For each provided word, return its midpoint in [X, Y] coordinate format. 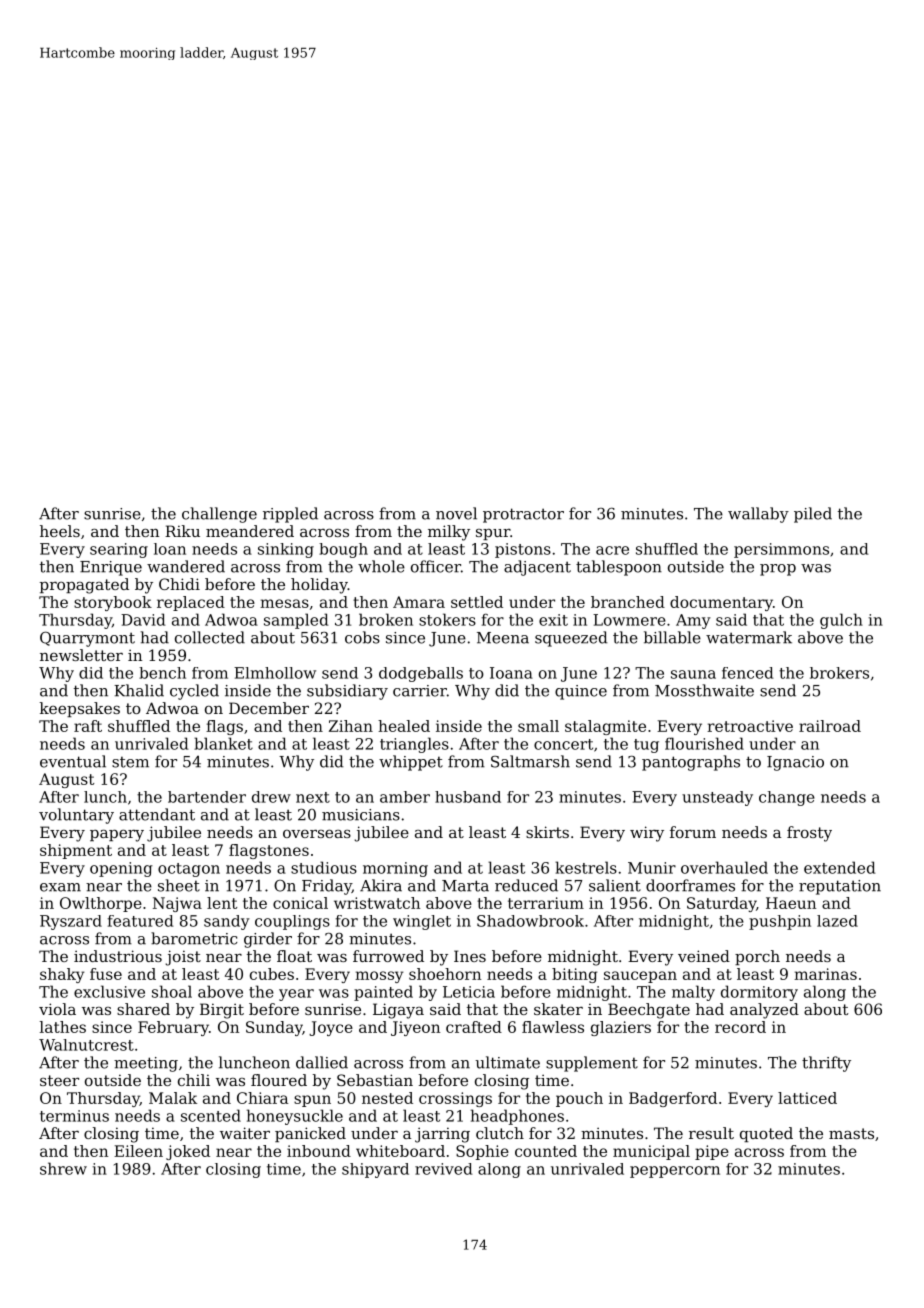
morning [395, 869]
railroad [830, 726]
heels [60, 531]
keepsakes [80, 709]
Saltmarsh [530, 761]
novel [456, 513]
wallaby [758, 515]
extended [839, 867]
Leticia [469, 992]
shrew [63, 1168]
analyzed [764, 1011]
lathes [63, 1027]
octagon [189, 870]
